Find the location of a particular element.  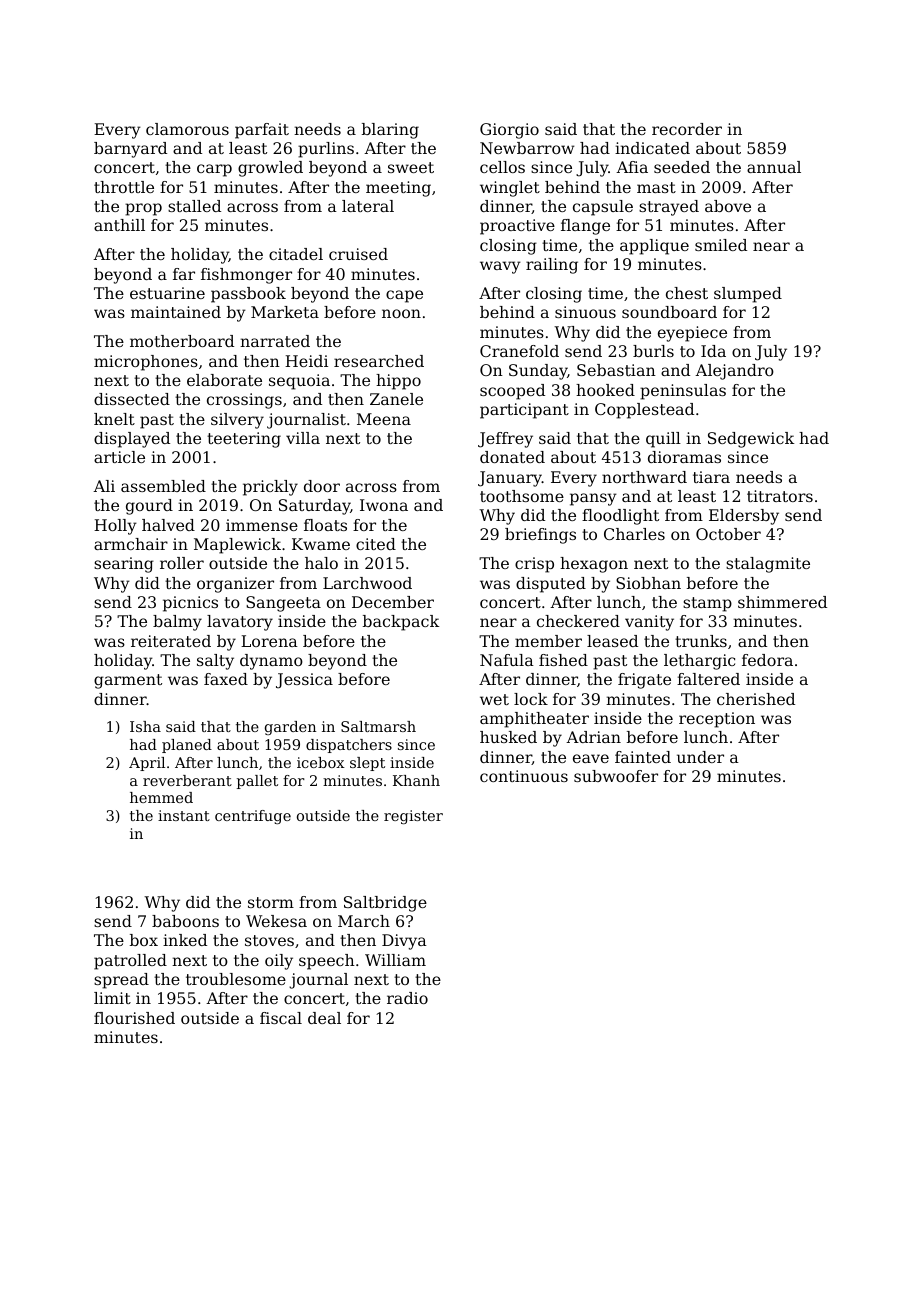

Larchwood is located at coordinates (367, 583).
